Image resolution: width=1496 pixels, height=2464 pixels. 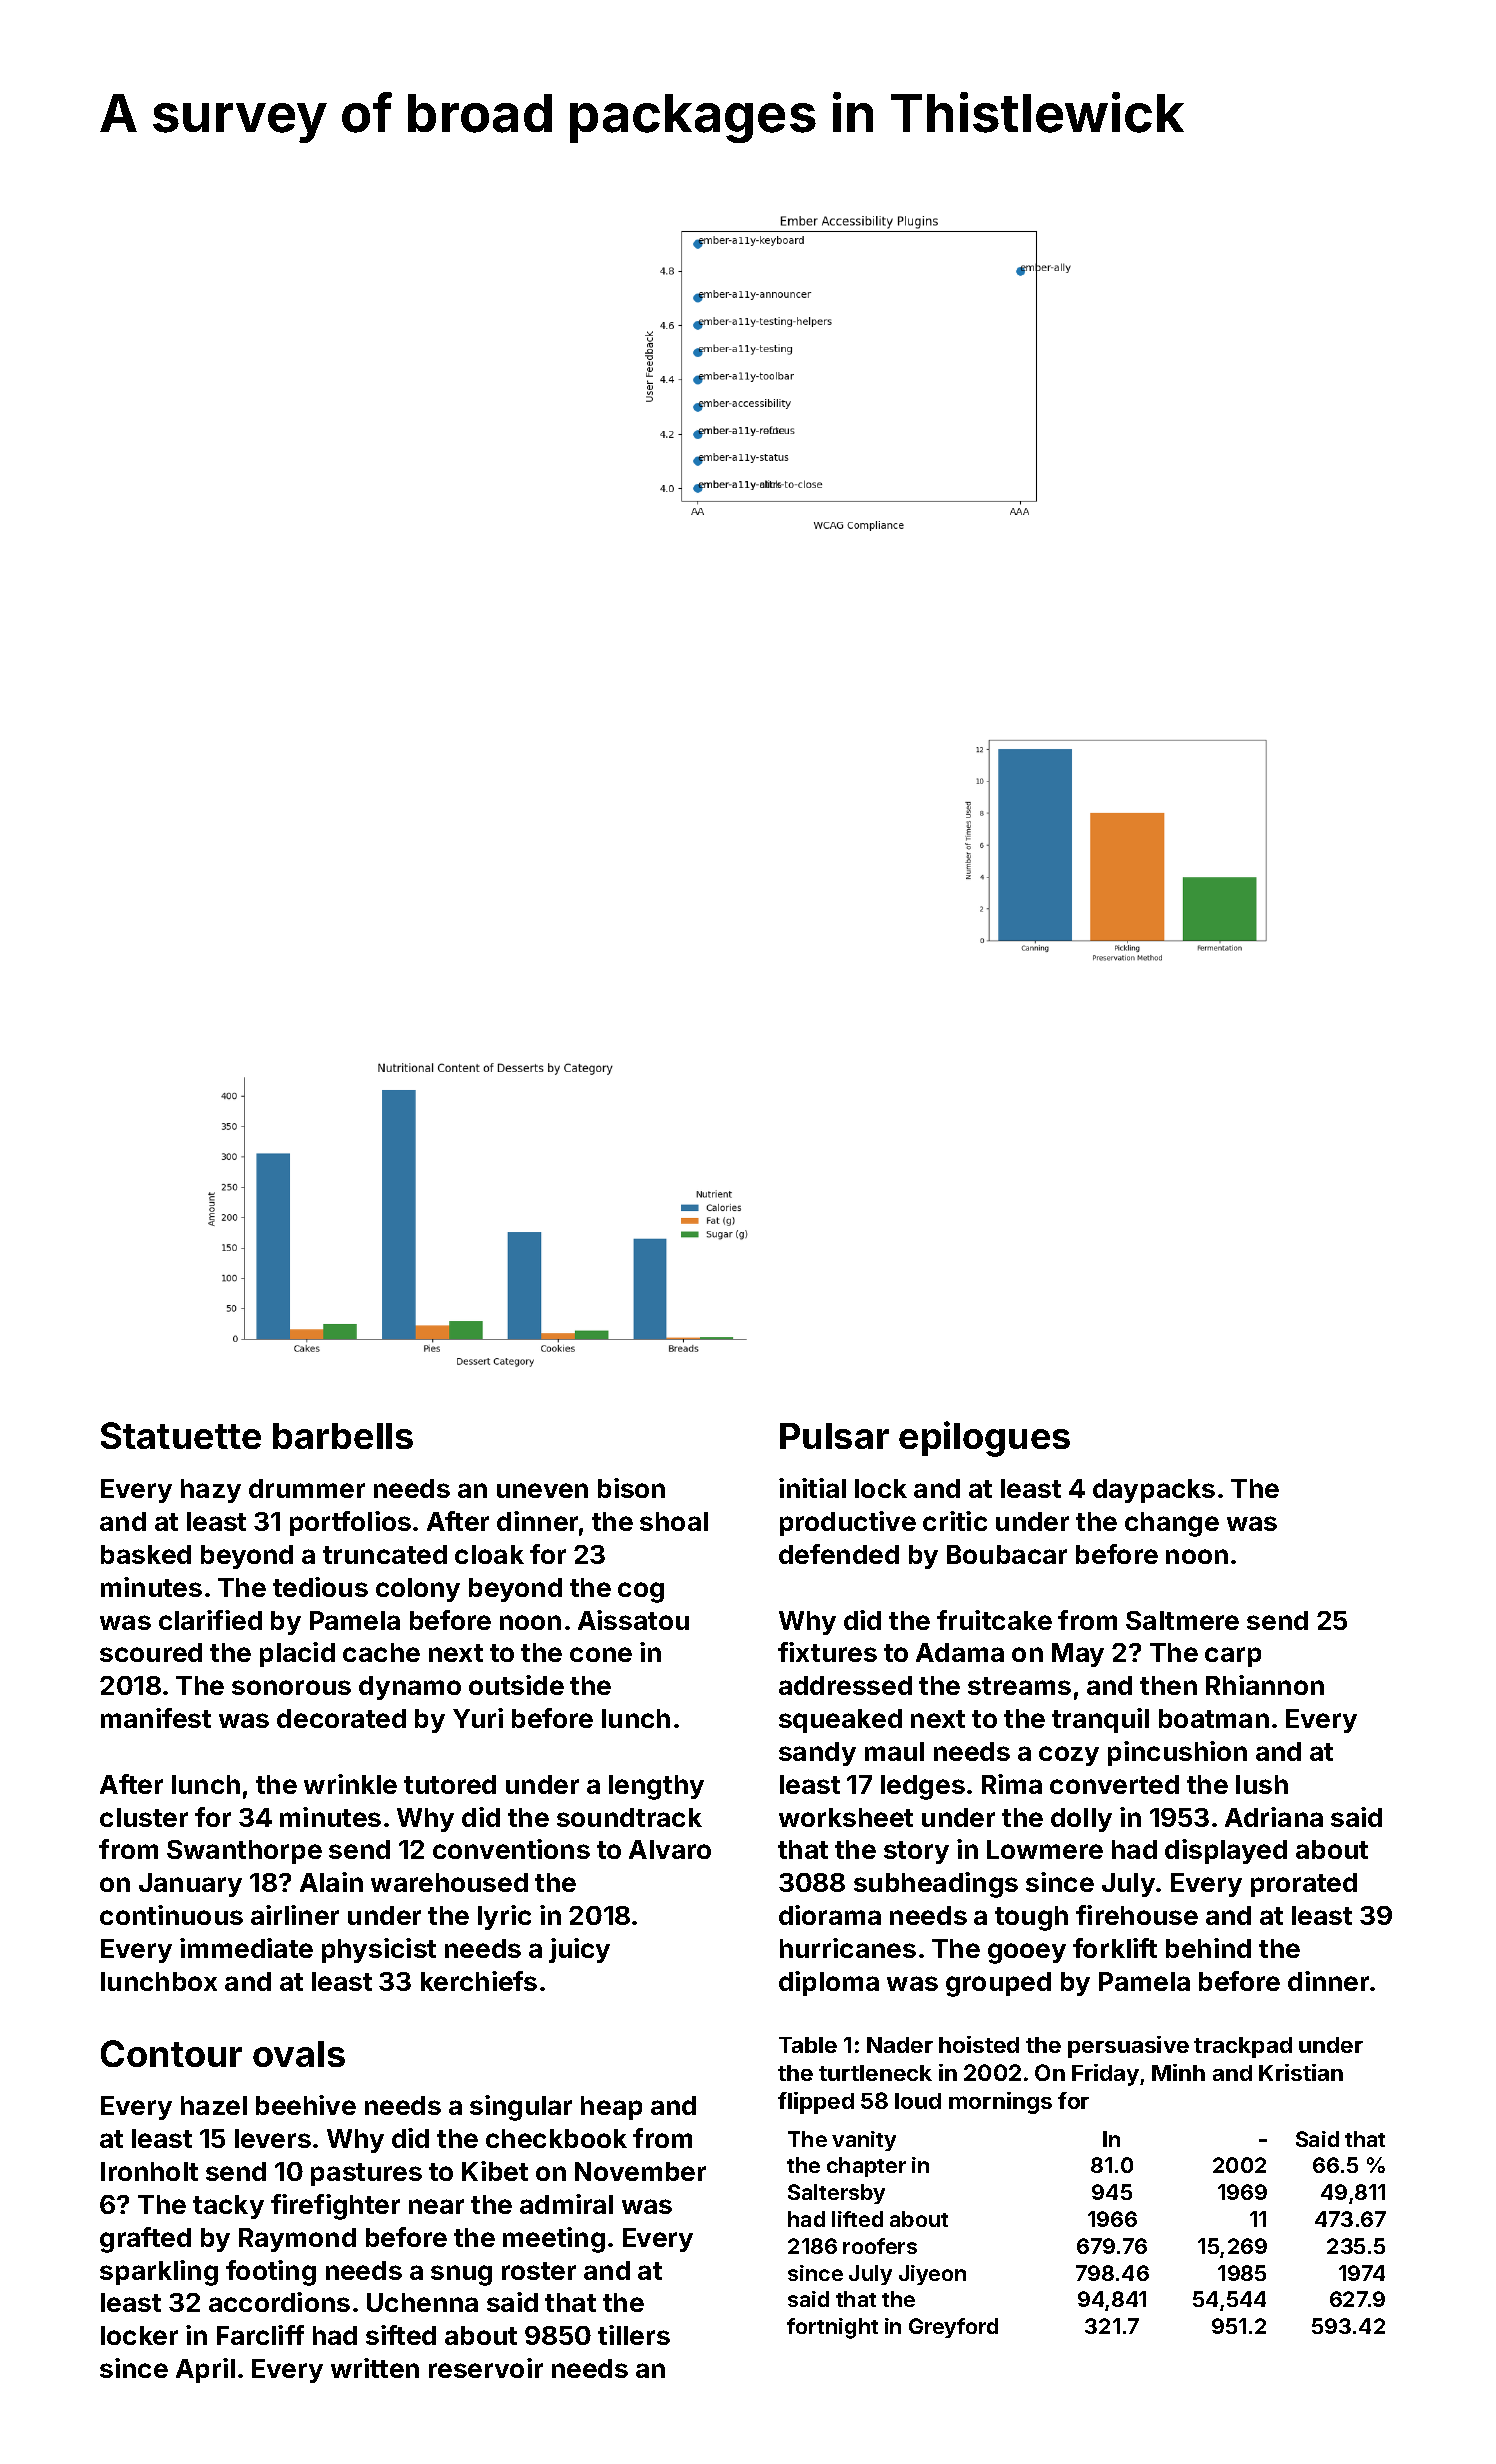 I want to click on tillers, so click(x=634, y=2335).
